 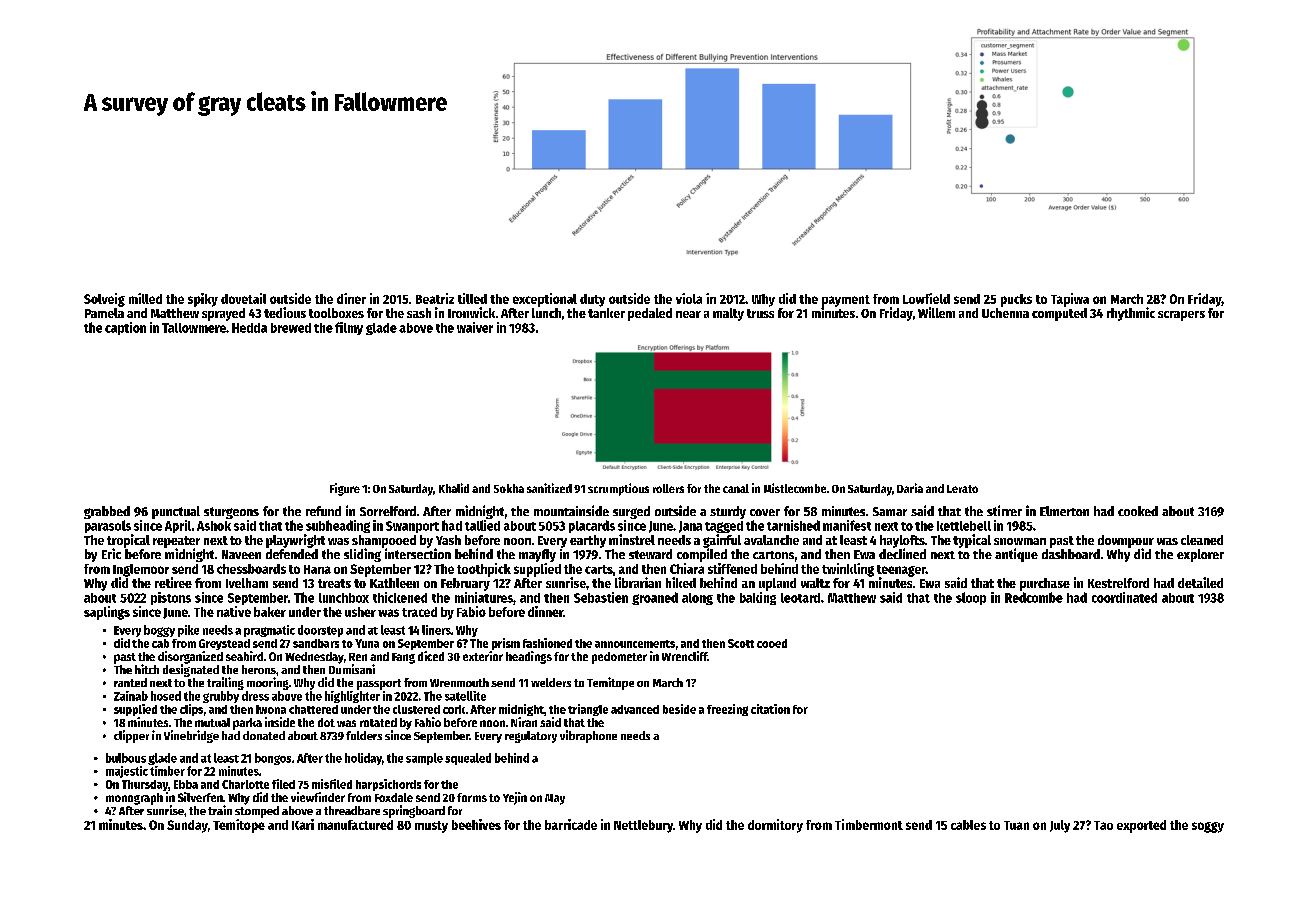 What do you see at coordinates (1070, 300) in the screenshot?
I see `Tapiwa` at bounding box center [1070, 300].
